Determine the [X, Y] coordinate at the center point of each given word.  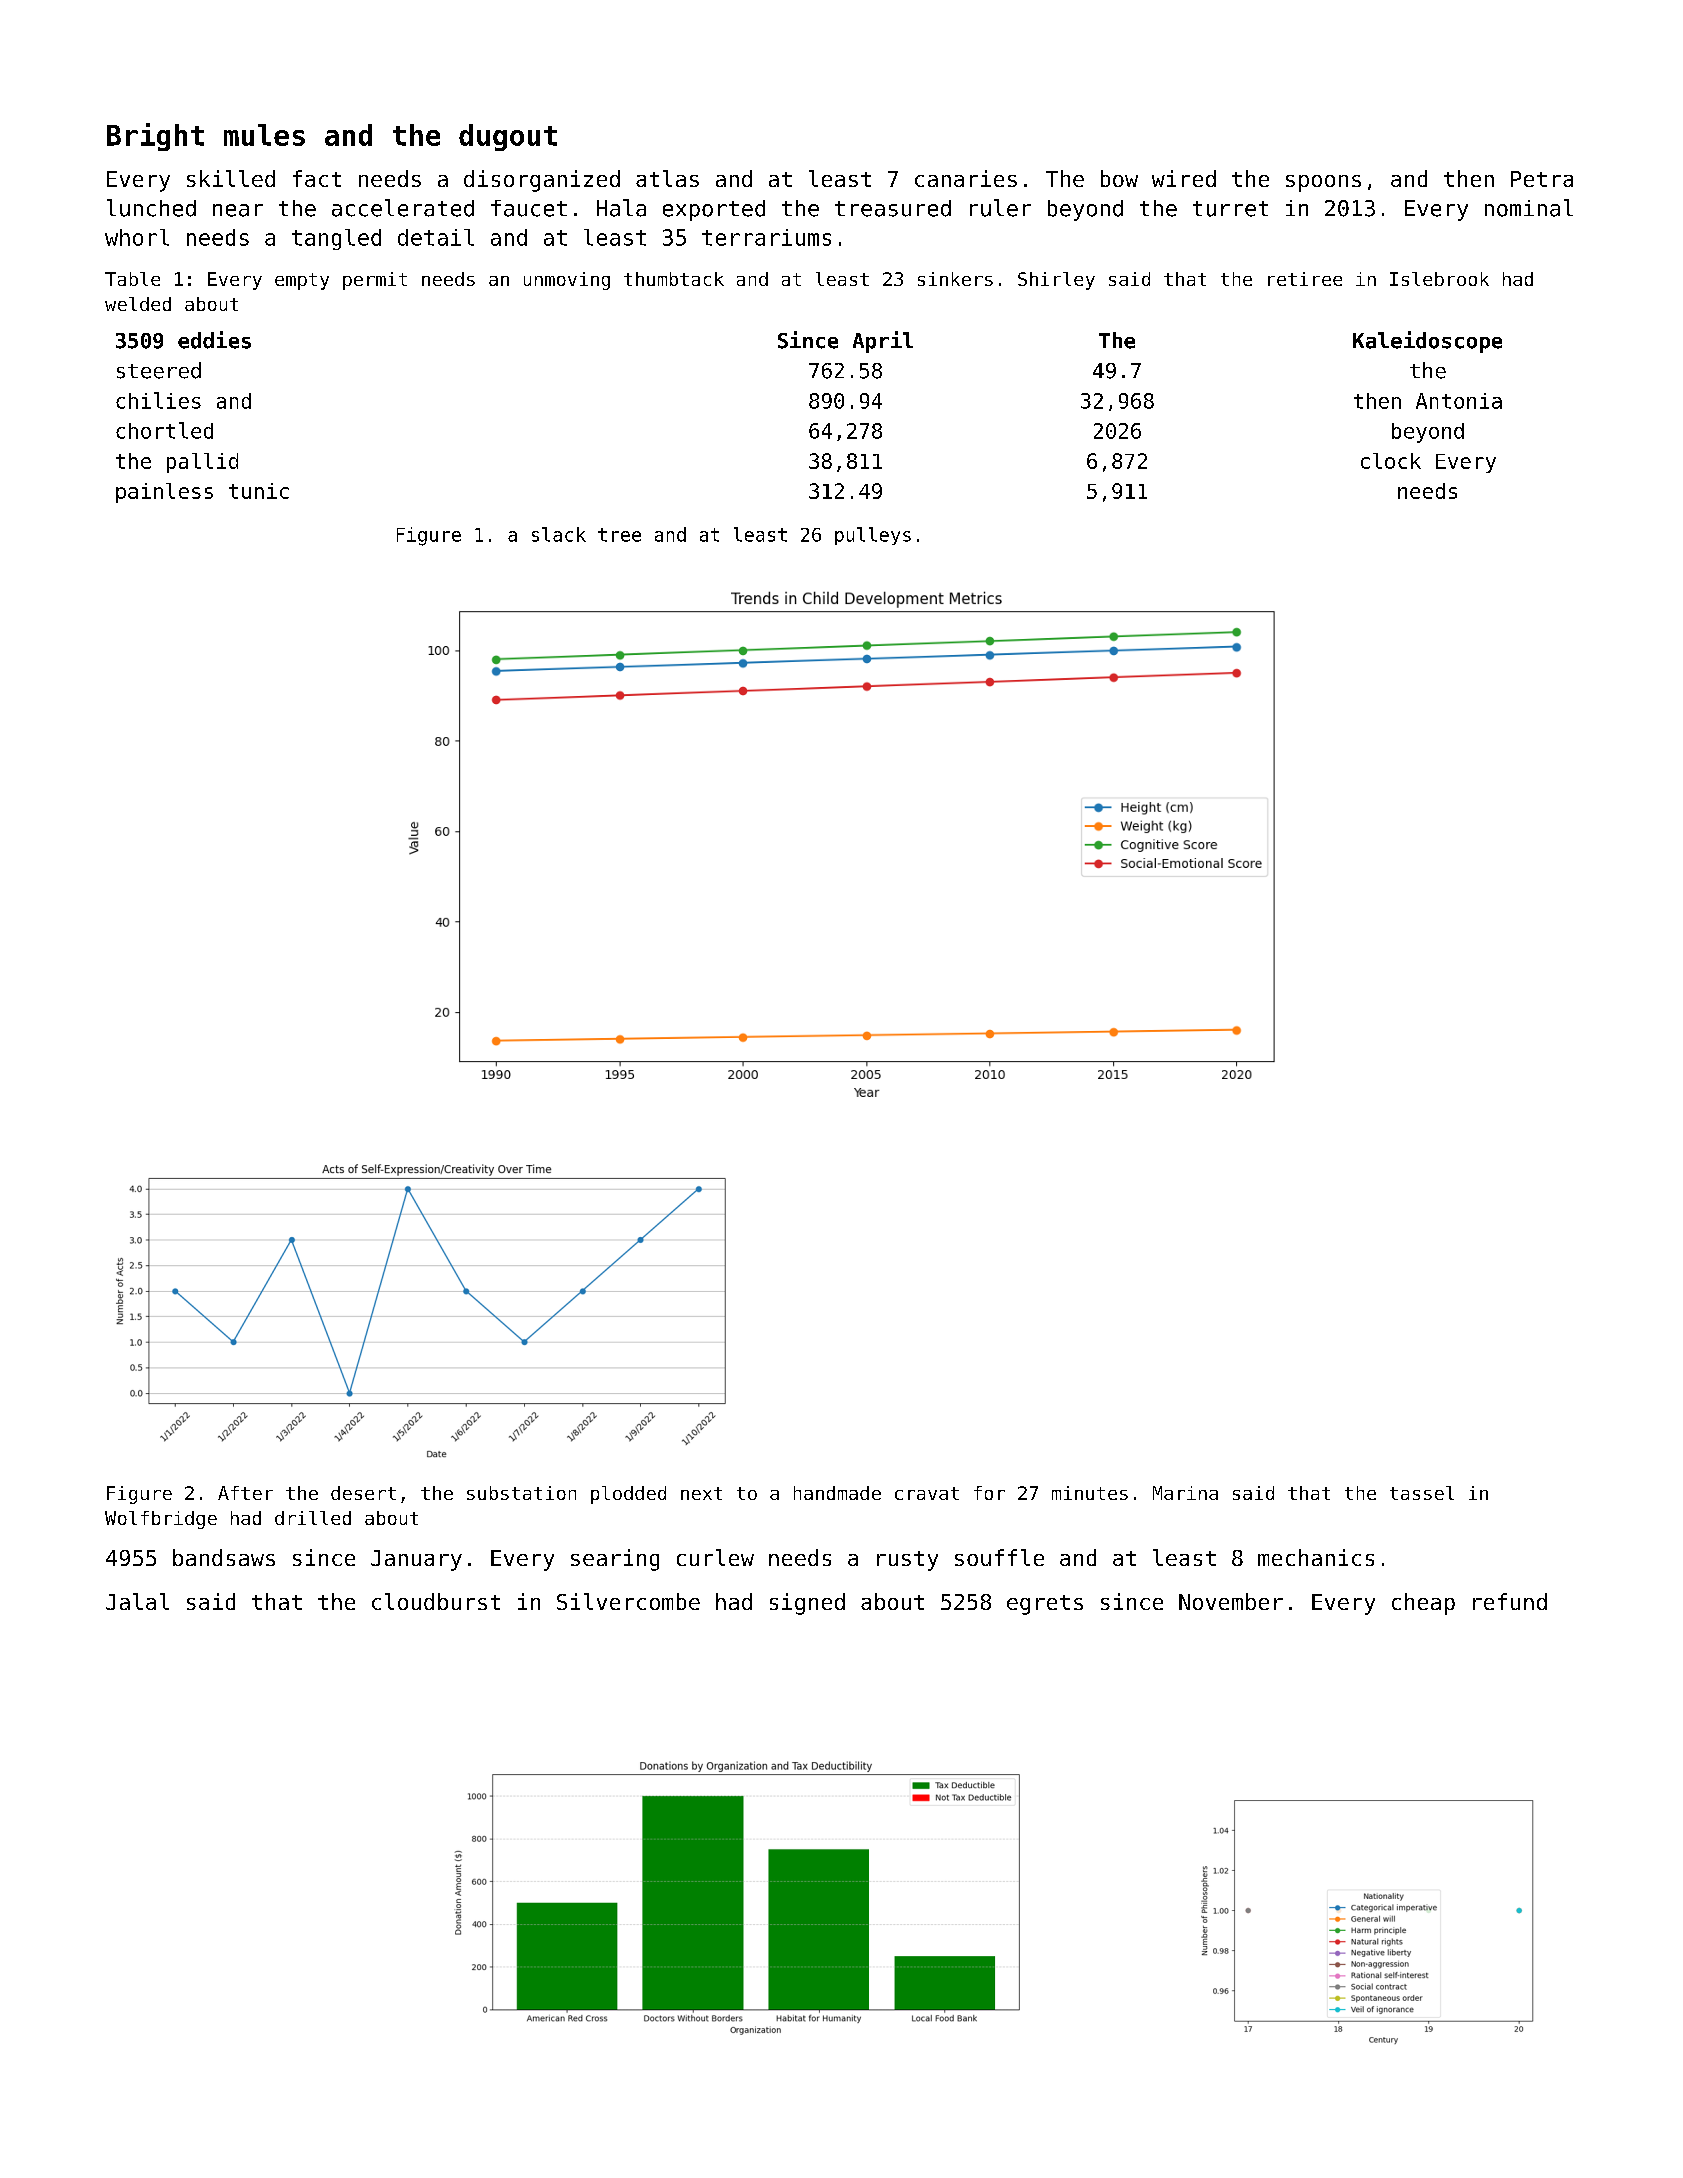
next [701, 1493]
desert [363, 1493]
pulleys [873, 536]
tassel [1422, 1493]
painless [164, 493]
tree [619, 535]
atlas [667, 178]
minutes [1090, 1493]
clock [1391, 461]
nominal [1529, 208]
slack [559, 534]
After [245, 1493]
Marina [1185, 1493]
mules [264, 135]
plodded [628, 1495]
